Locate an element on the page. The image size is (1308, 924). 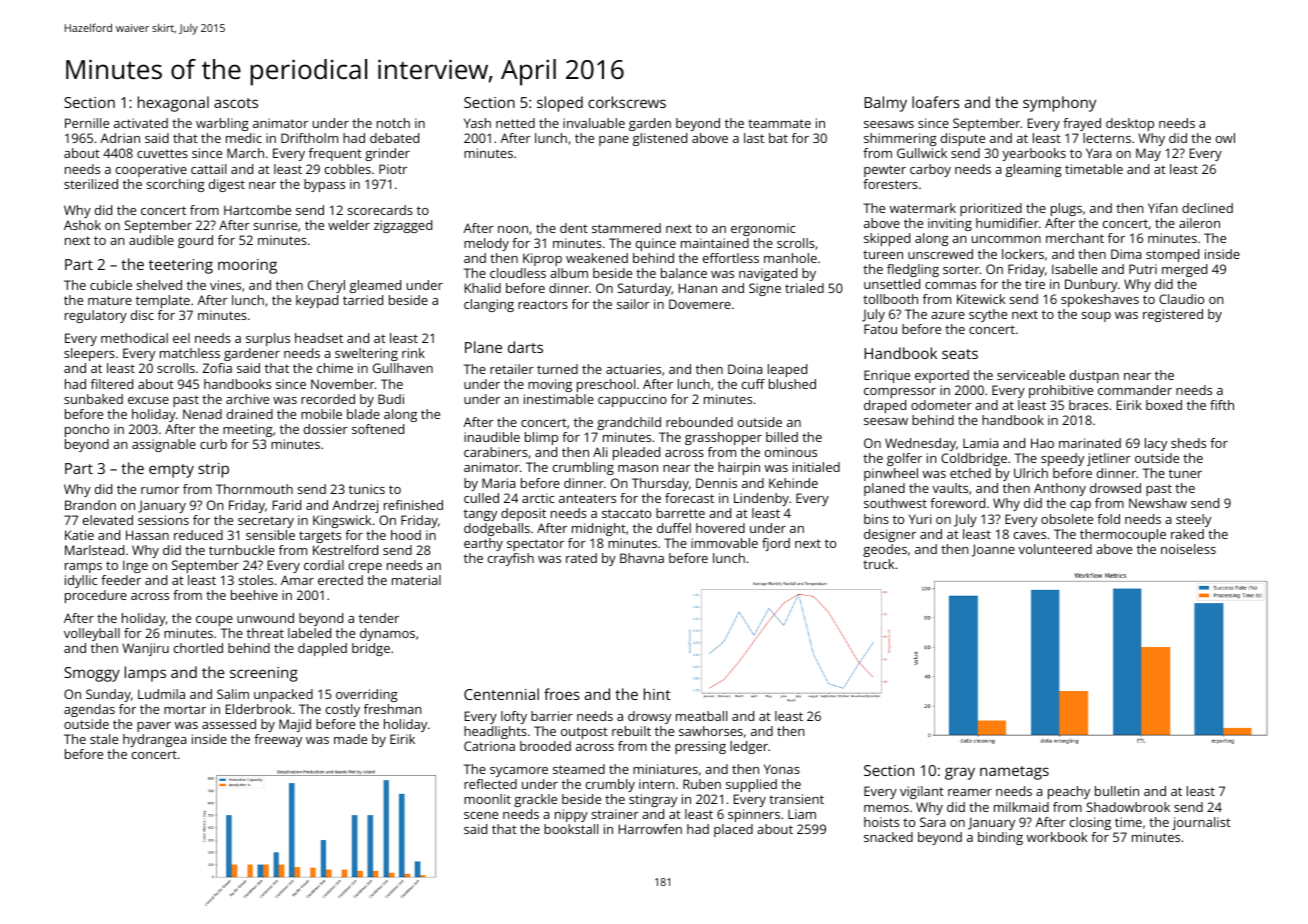
keypad is located at coordinates (317, 301).
